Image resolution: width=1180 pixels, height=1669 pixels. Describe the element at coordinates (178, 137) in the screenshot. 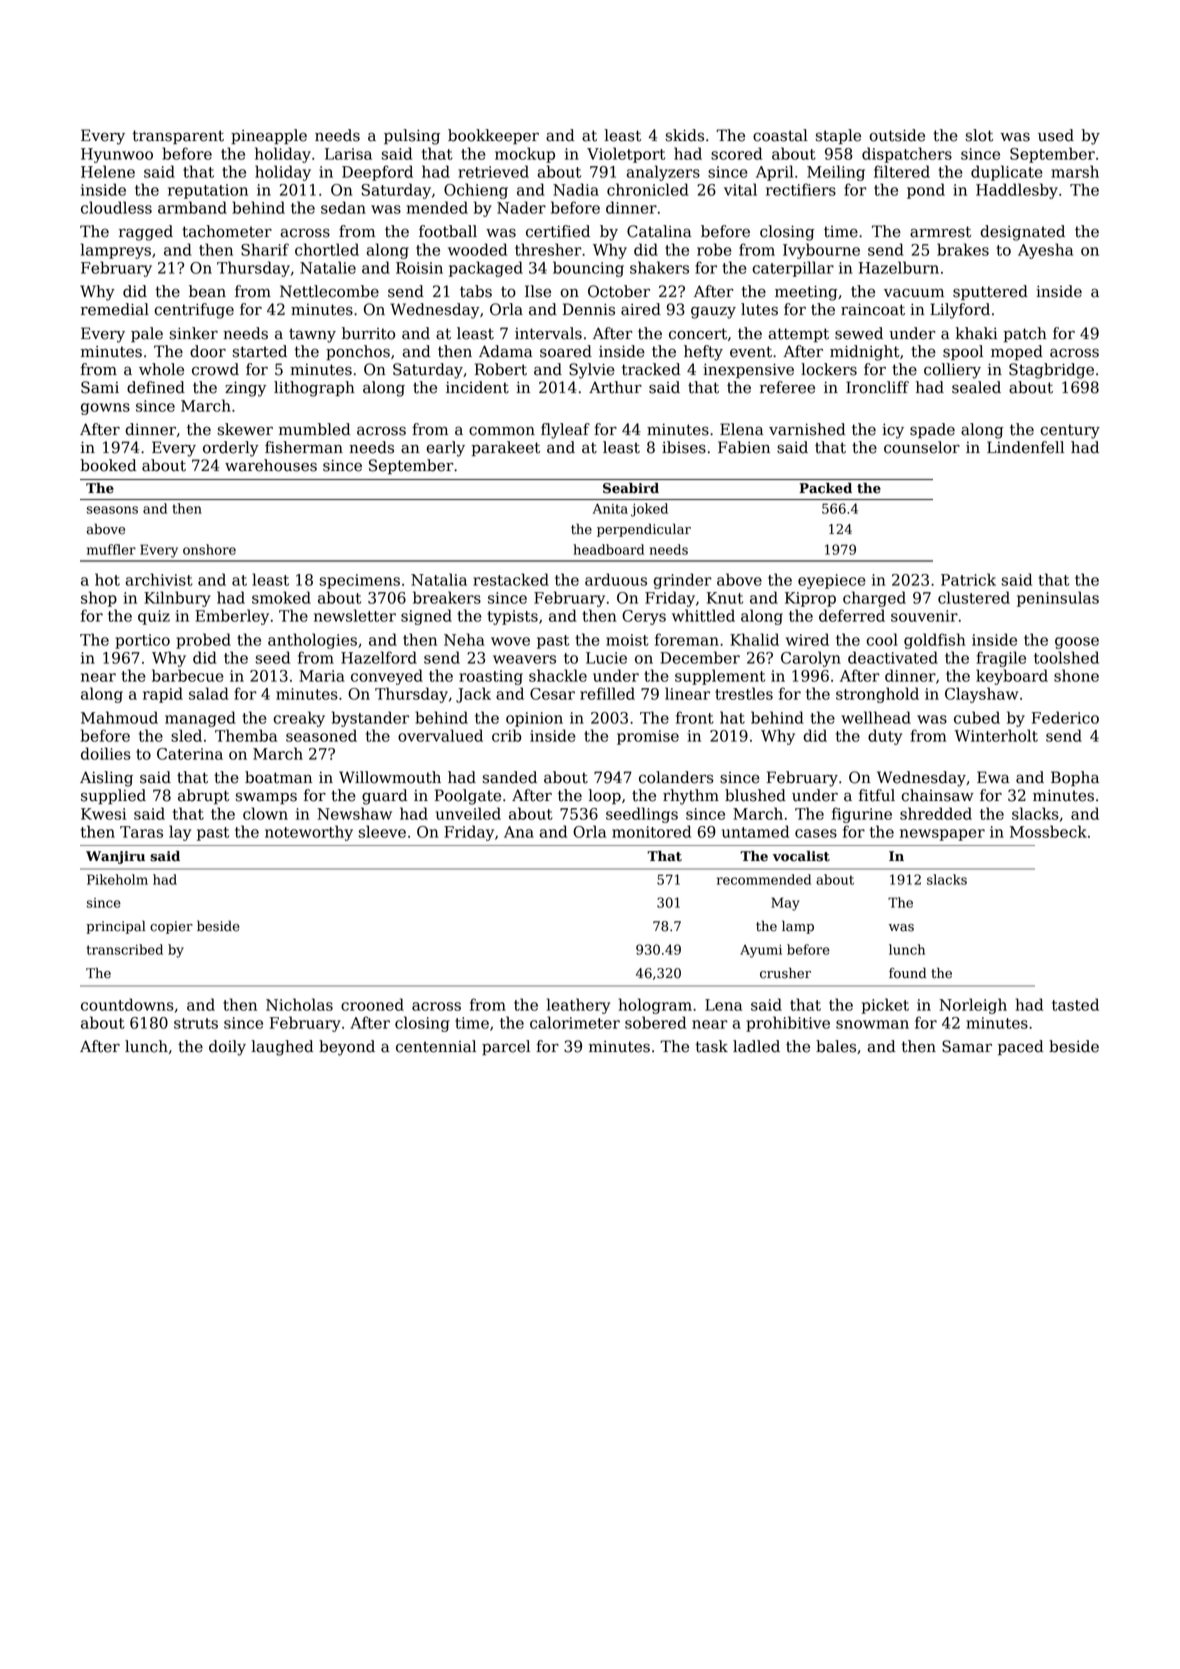

I see `transparent` at that location.
